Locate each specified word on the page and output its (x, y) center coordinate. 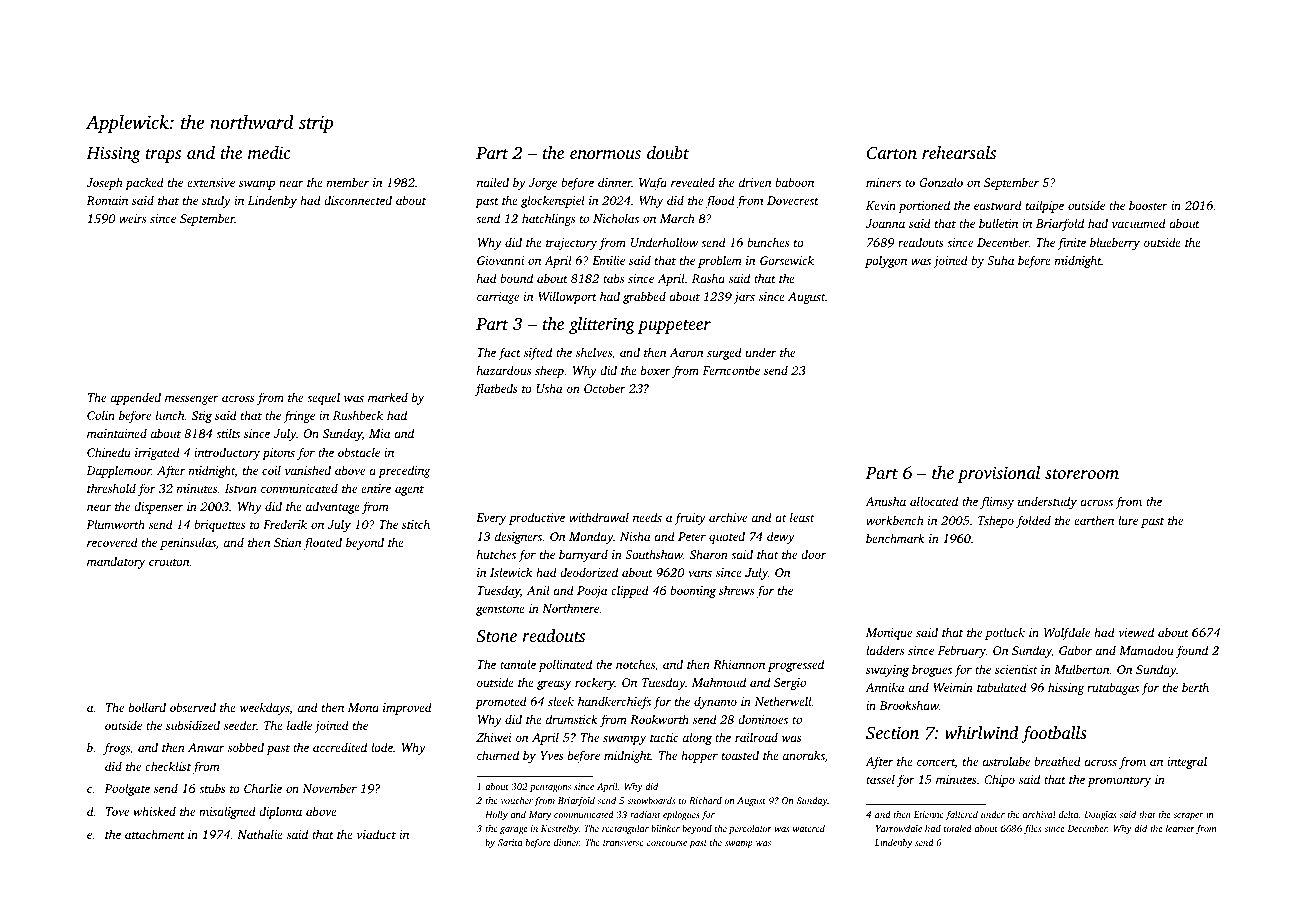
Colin (101, 415)
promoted (501, 702)
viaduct (376, 834)
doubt (668, 152)
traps (163, 155)
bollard (147, 707)
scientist (1016, 669)
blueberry (1115, 243)
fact (509, 353)
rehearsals (959, 152)
